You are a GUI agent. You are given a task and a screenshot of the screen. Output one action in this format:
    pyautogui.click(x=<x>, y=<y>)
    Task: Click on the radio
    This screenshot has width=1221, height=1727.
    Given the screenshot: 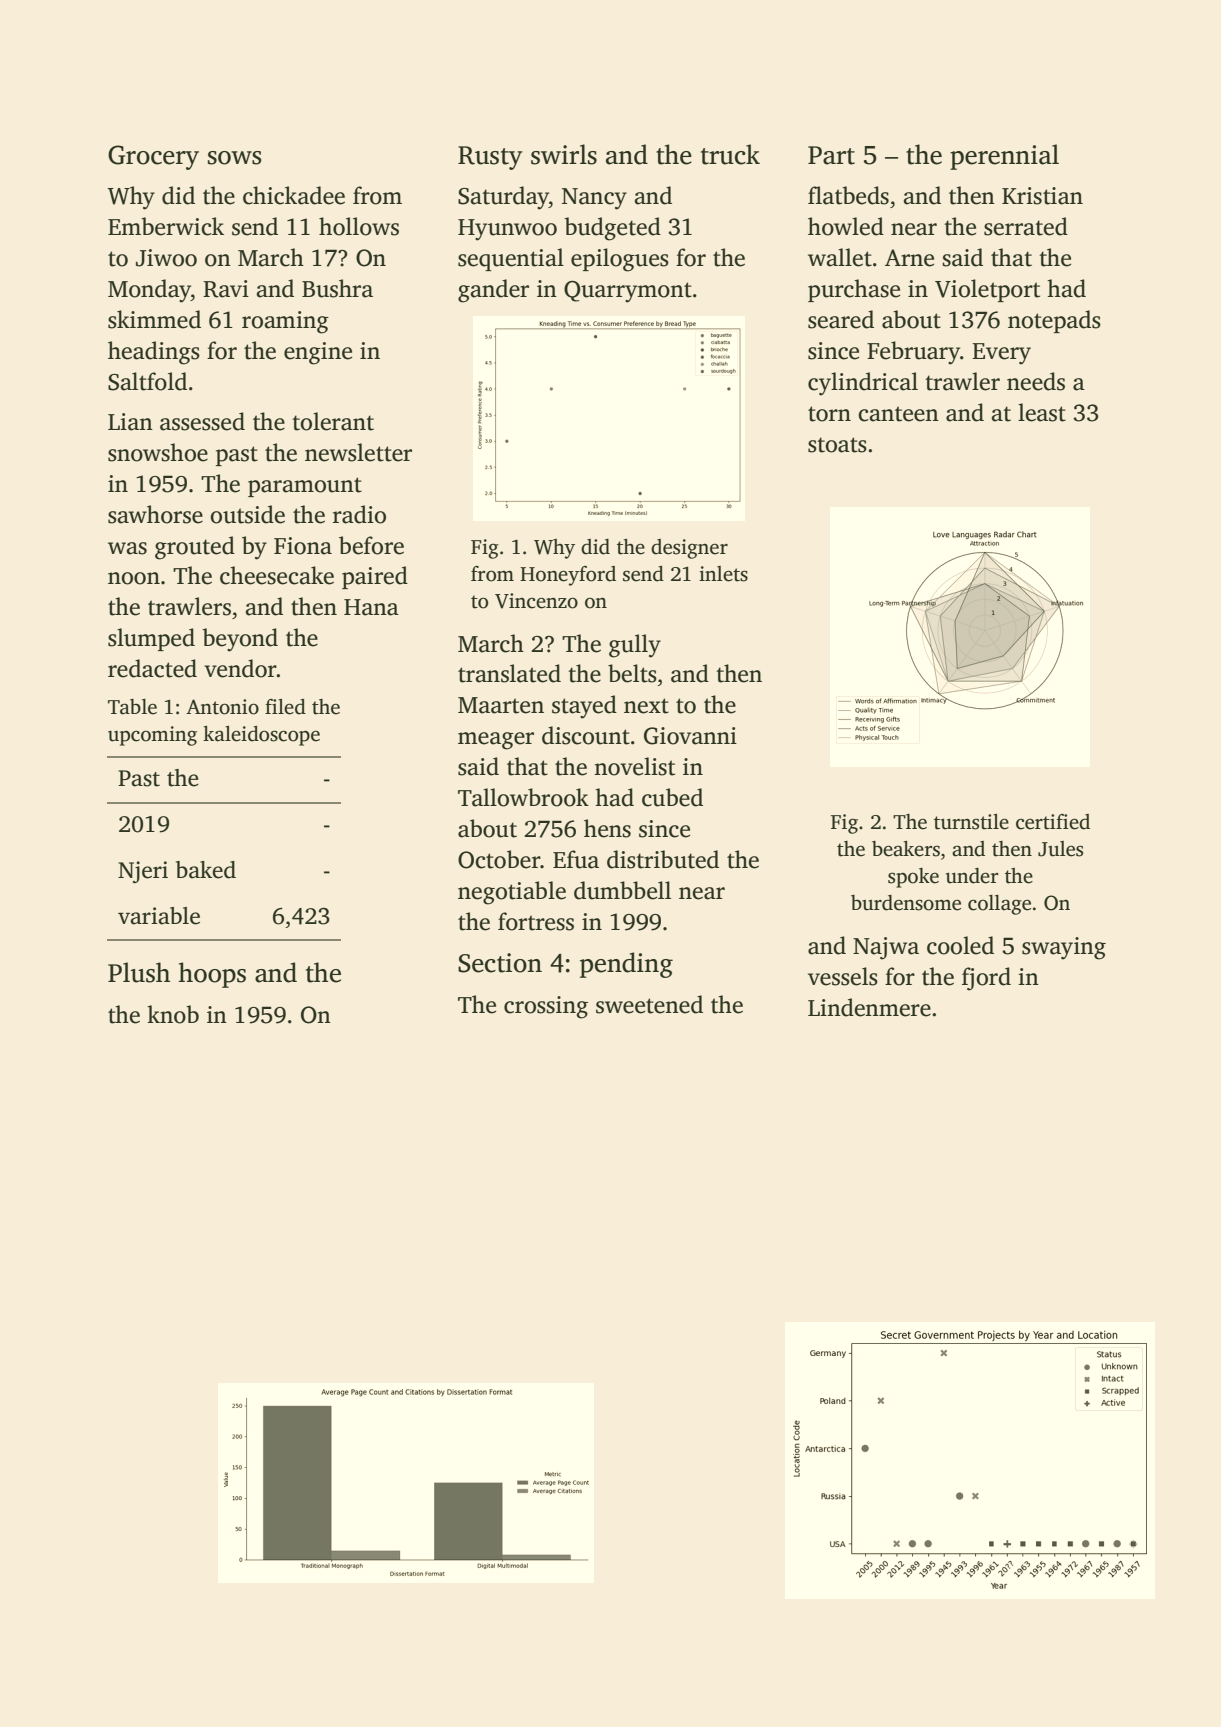 What is the action you would take?
    pyautogui.click(x=359, y=514)
